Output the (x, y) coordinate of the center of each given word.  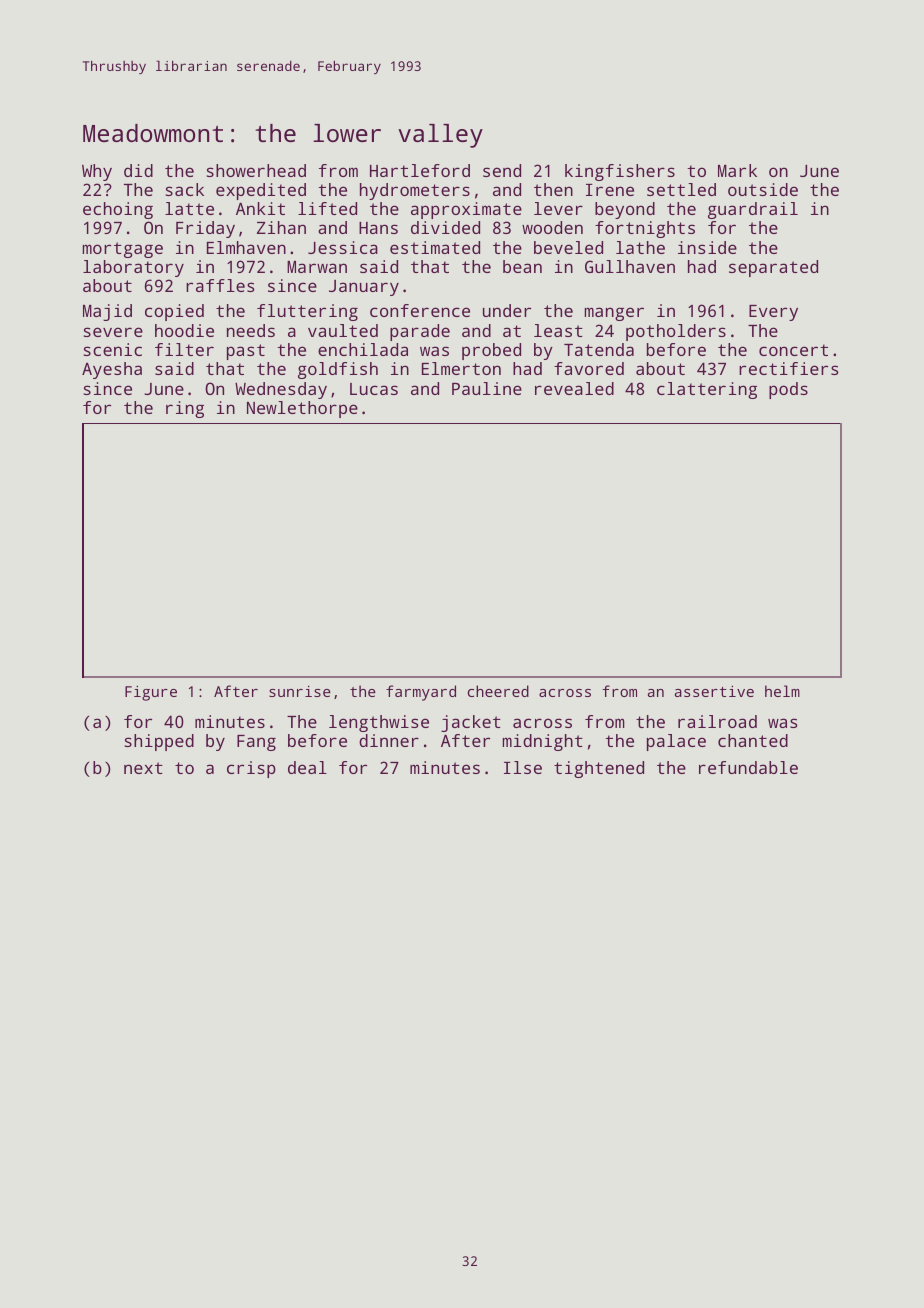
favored (589, 368)
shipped (159, 742)
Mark (737, 170)
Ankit (260, 208)
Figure (151, 693)
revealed (574, 388)
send (502, 170)
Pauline (487, 388)
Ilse (523, 767)
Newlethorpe (302, 409)
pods (788, 390)
